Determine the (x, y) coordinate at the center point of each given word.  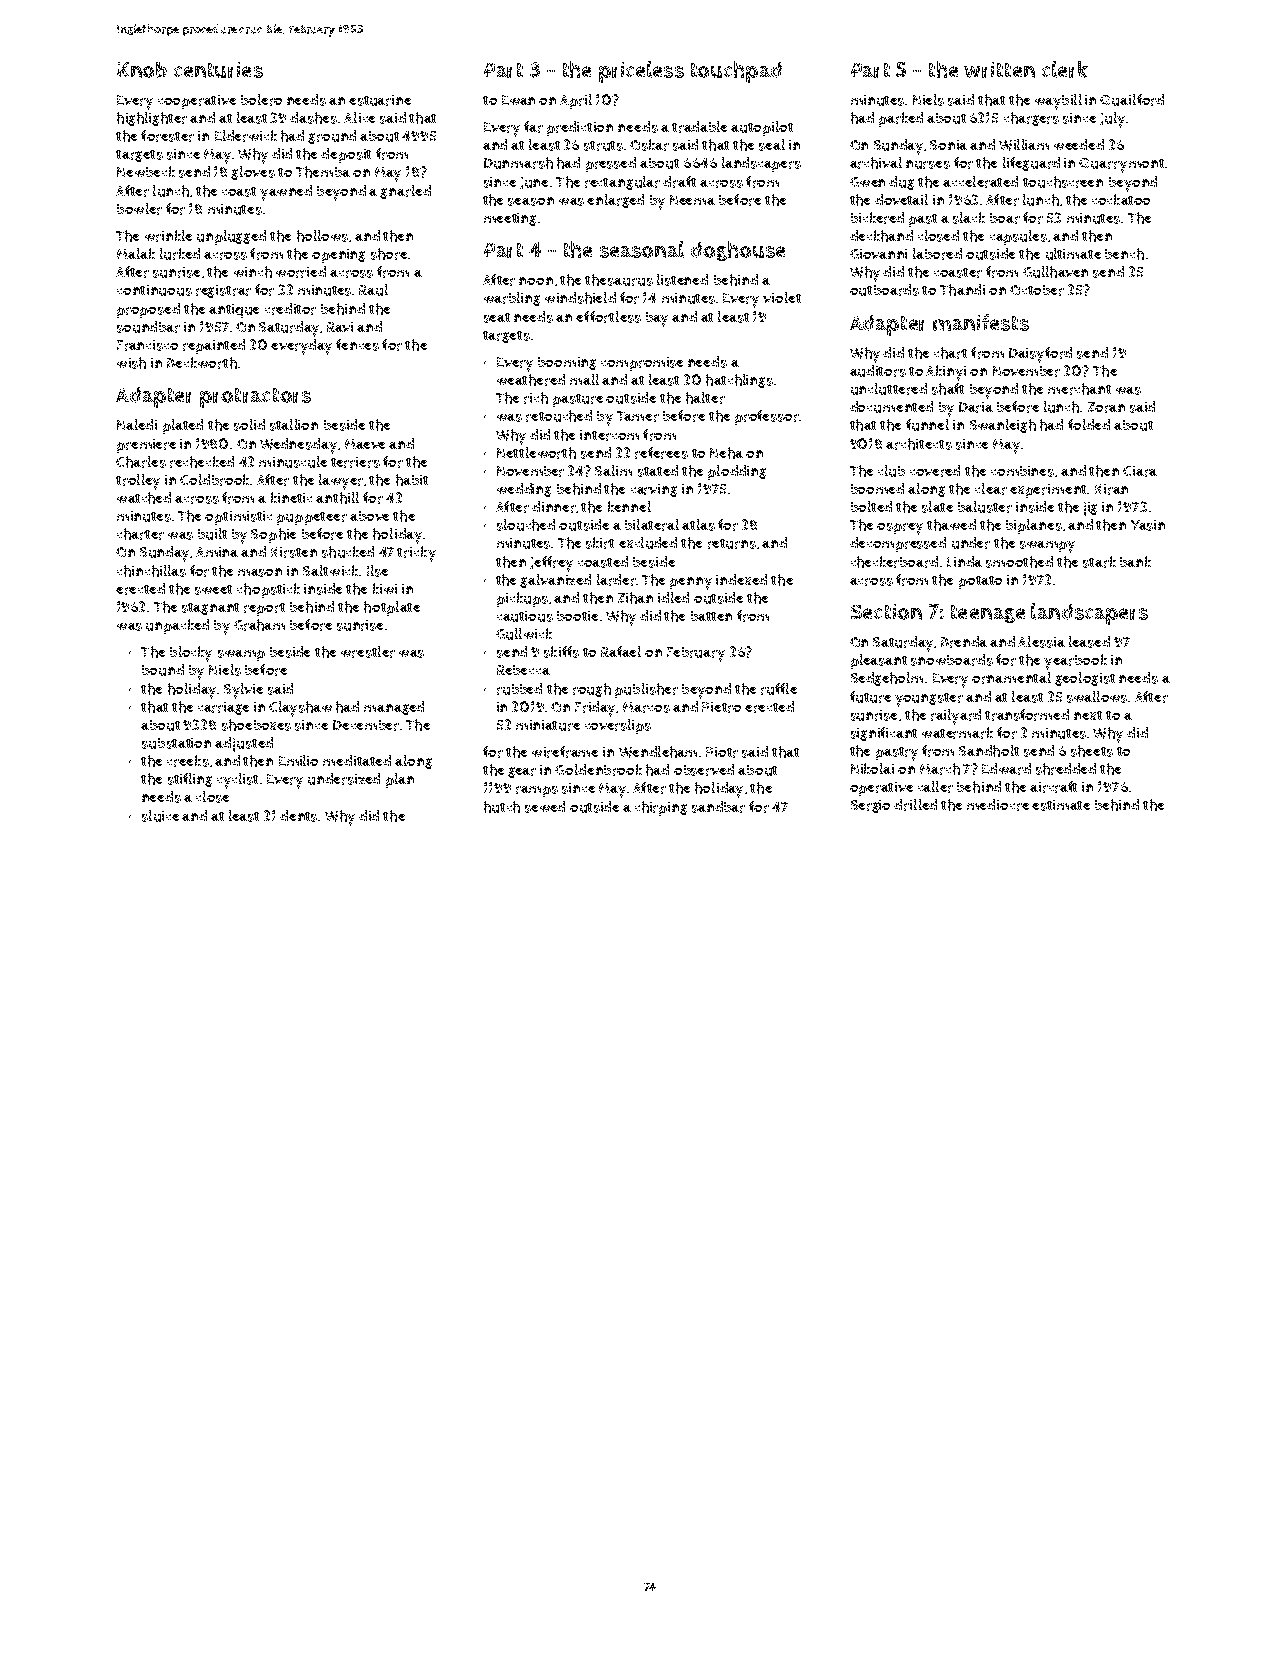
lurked (180, 254)
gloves (253, 173)
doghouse (738, 251)
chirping (661, 808)
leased (1089, 642)
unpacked (177, 626)
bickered (877, 218)
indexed (741, 579)
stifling (190, 780)
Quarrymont (1121, 165)
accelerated (980, 182)
